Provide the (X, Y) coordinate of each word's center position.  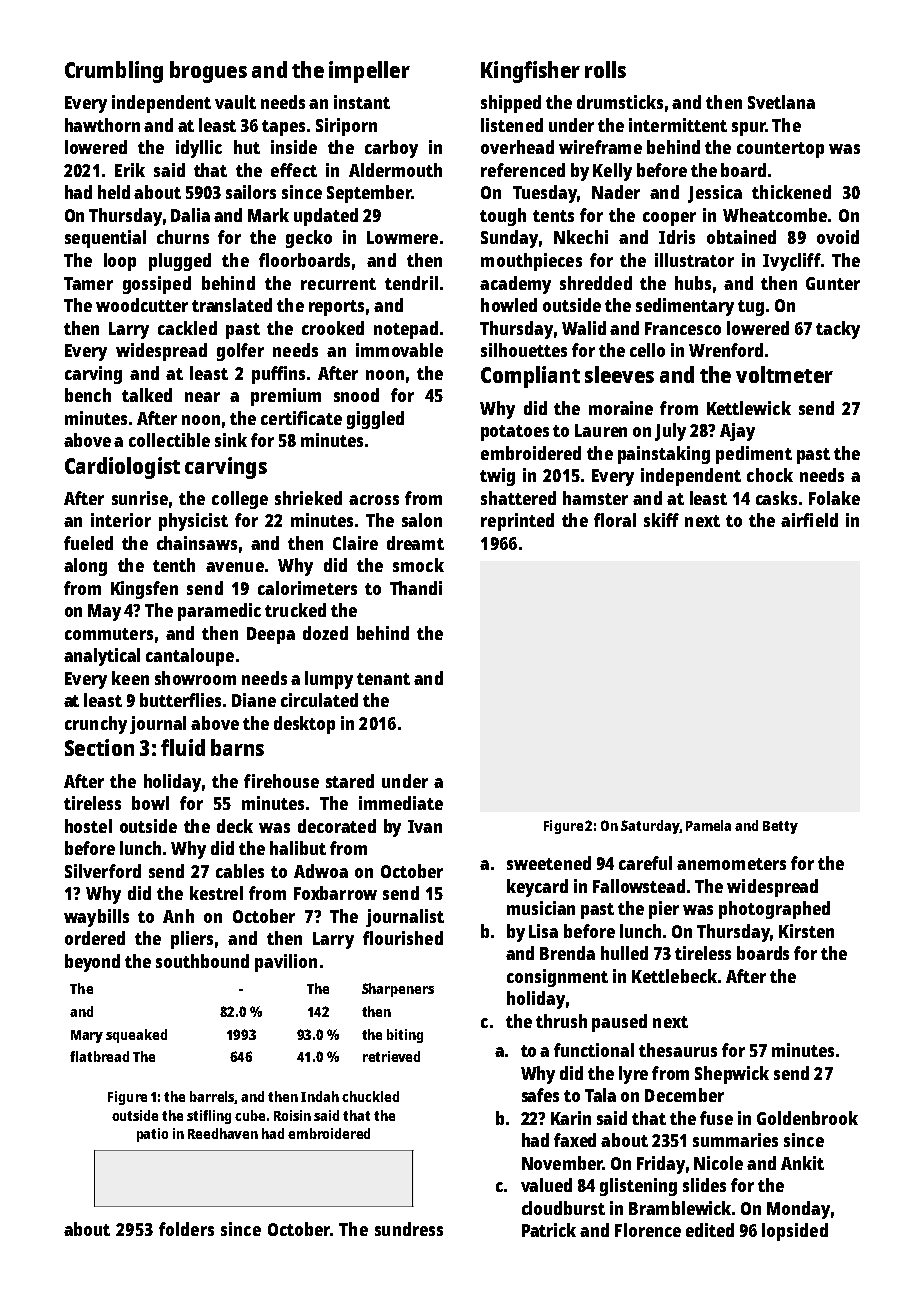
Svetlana (781, 102)
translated (232, 305)
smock (418, 565)
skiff (661, 520)
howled (509, 305)
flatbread (99, 1056)
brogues (208, 72)
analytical (102, 657)
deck (235, 826)
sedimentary (685, 307)
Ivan (425, 826)
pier (664, 910)
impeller (369, 72)
